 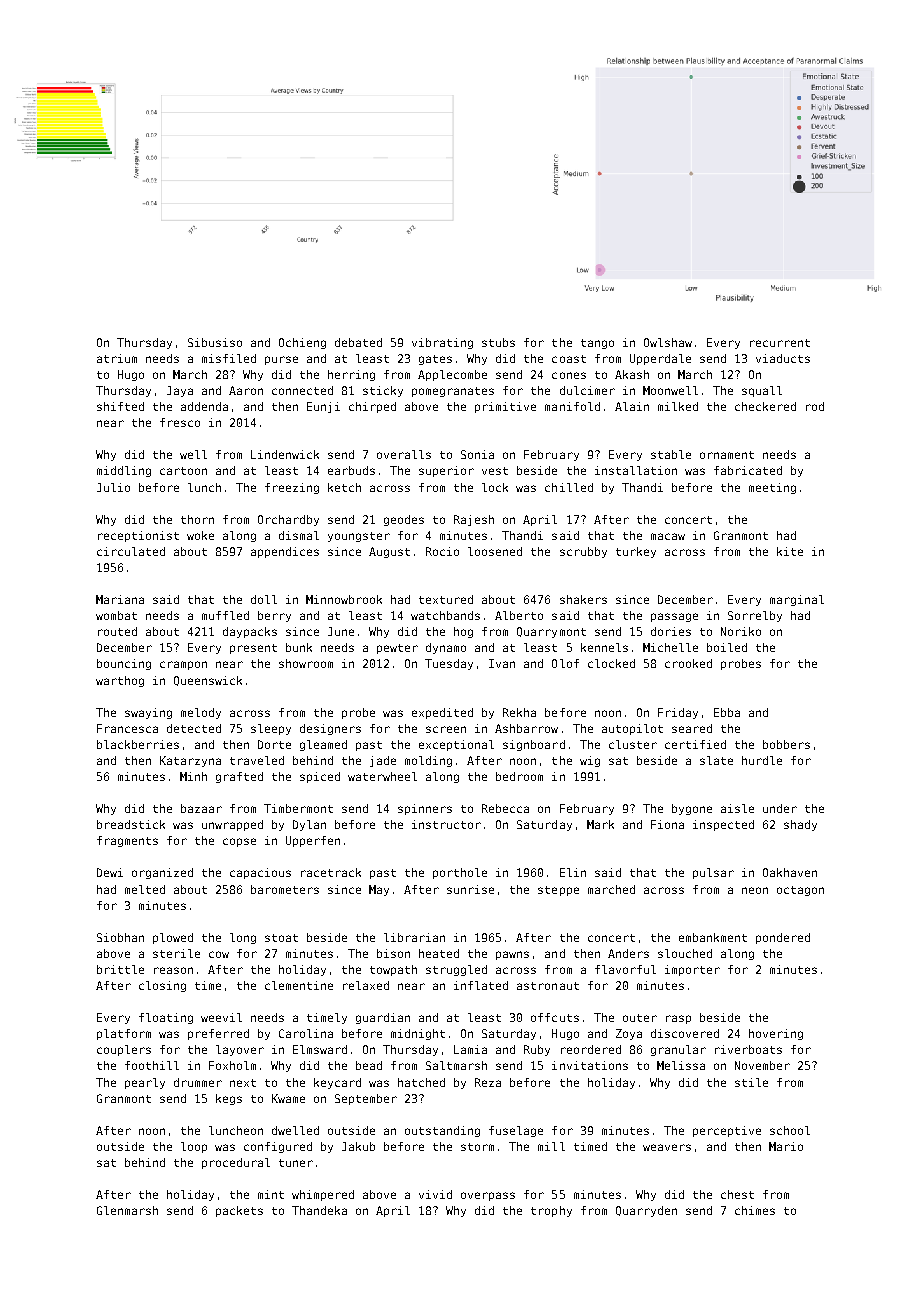 What do you see at coordinates (229, 1099) in the image?
I see `kegs` at bounding box center [229, 1099].
